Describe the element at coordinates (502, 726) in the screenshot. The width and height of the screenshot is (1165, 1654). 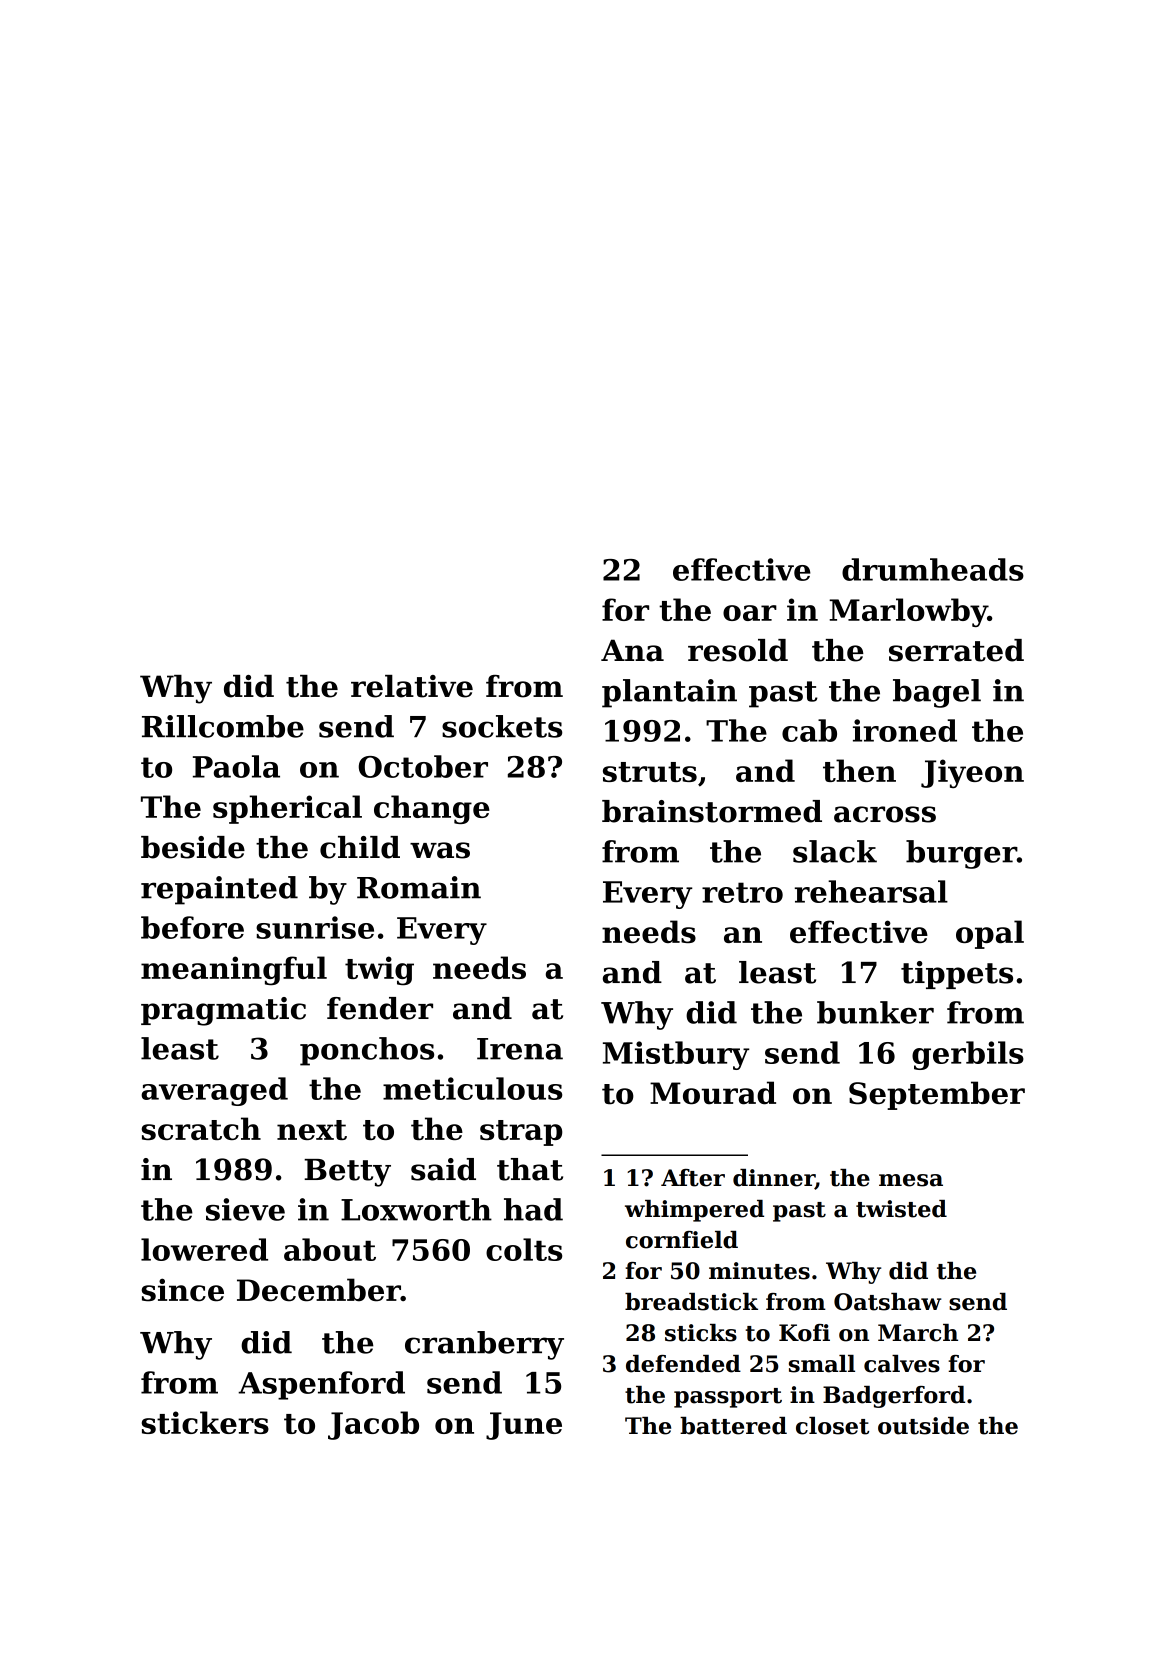
I see `sockets` at that location.
